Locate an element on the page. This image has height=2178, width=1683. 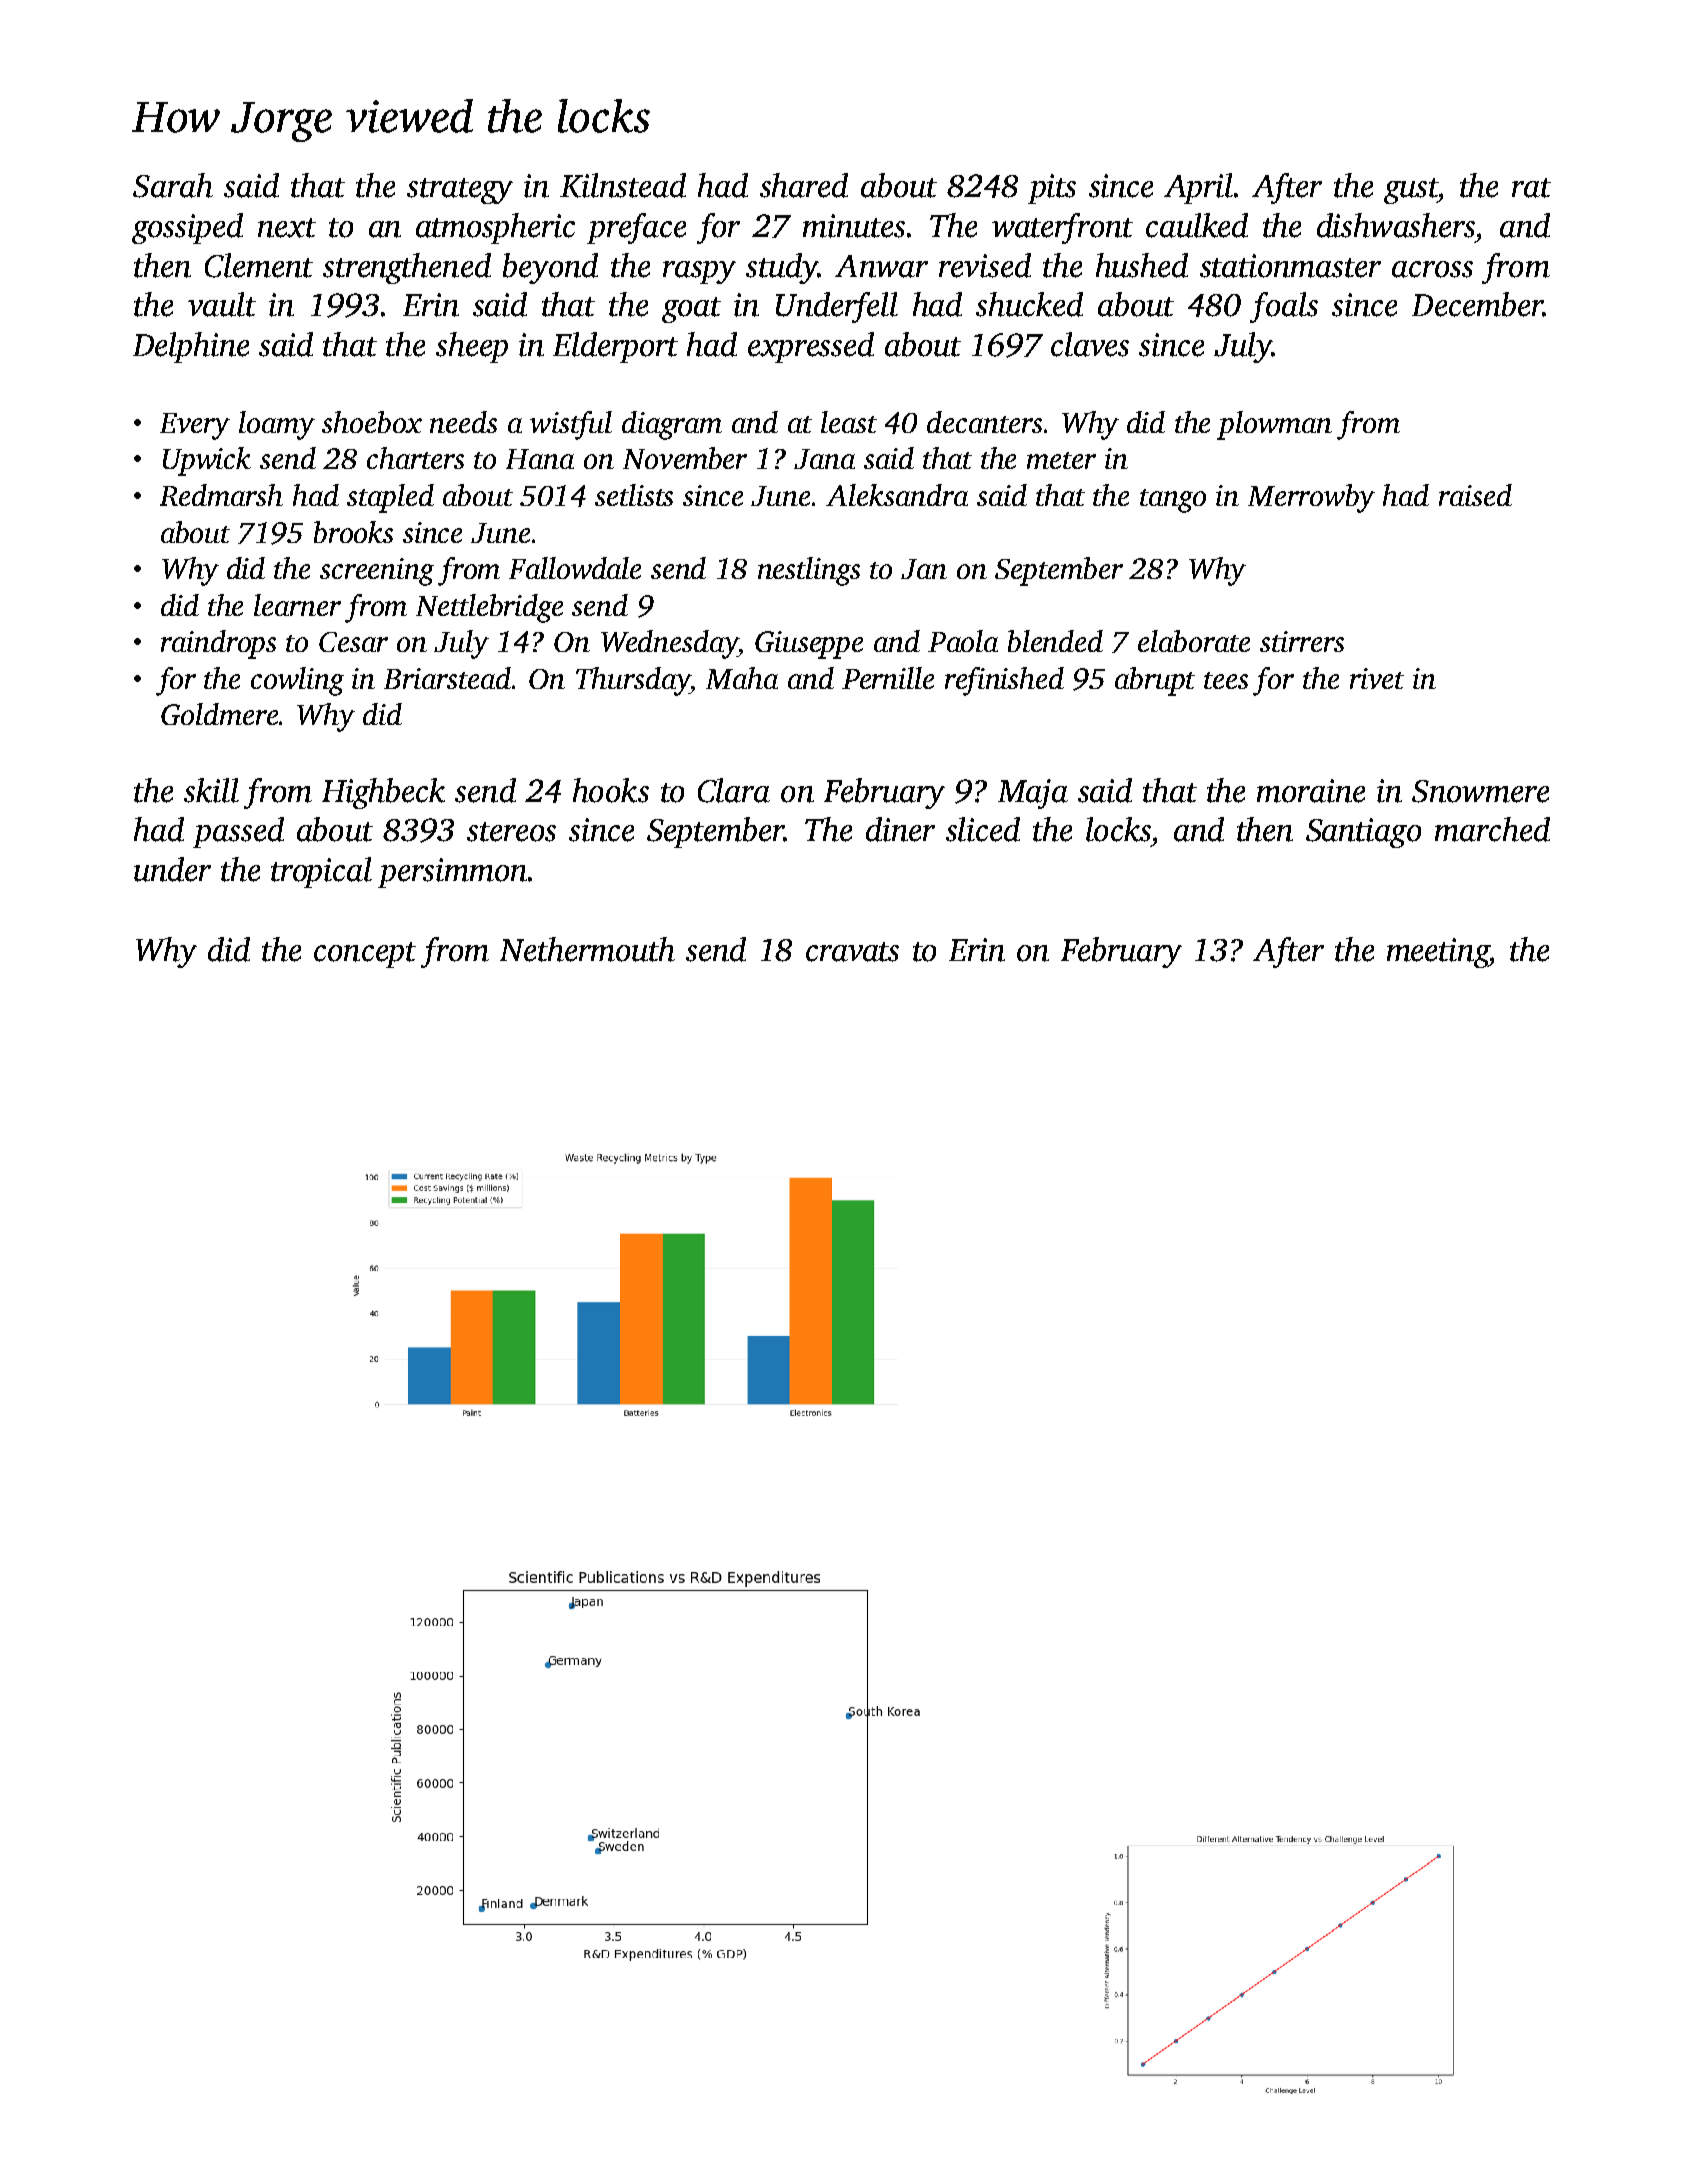
Maha is located at coordinates (742, 678).
